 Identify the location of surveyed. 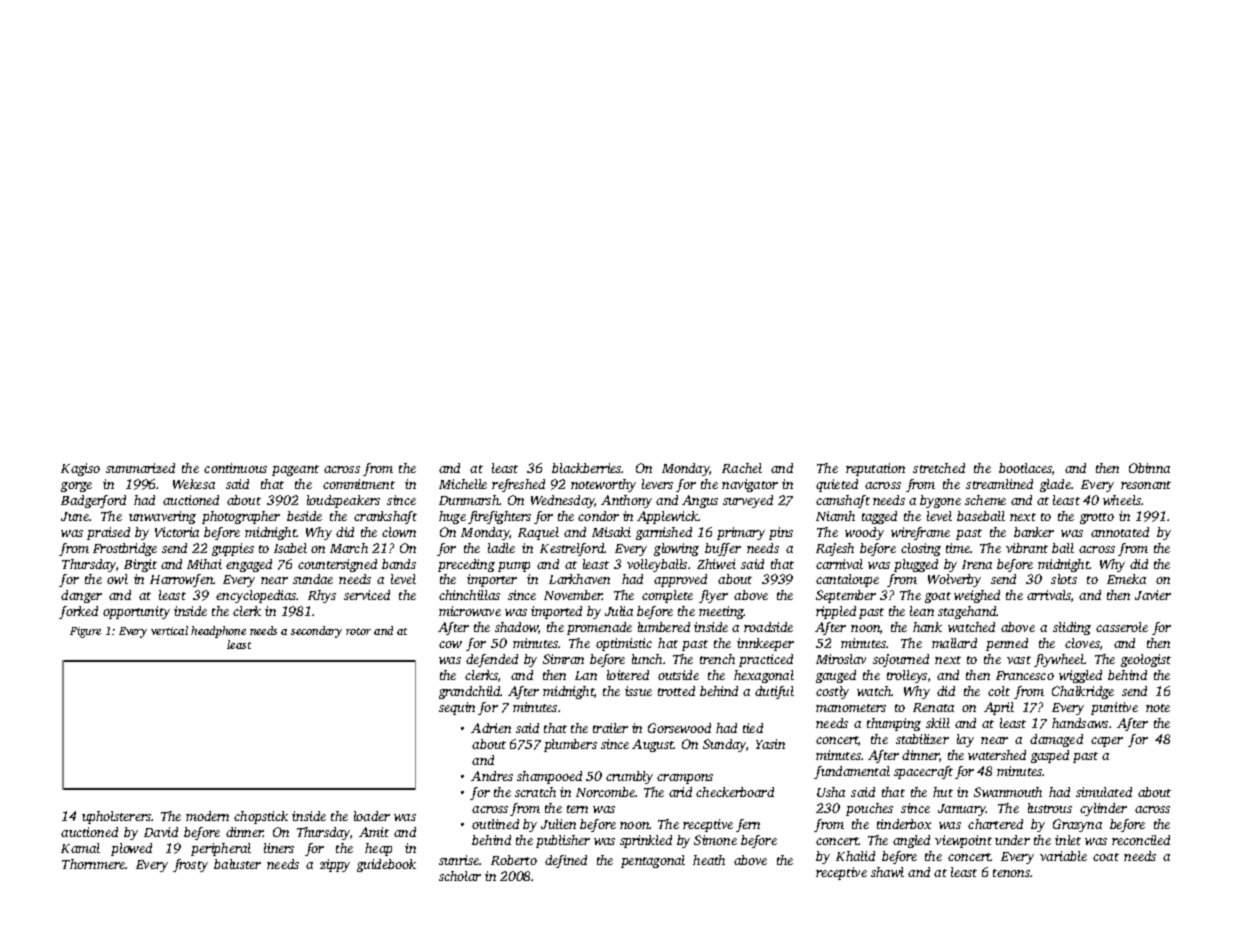
(748, 501).
